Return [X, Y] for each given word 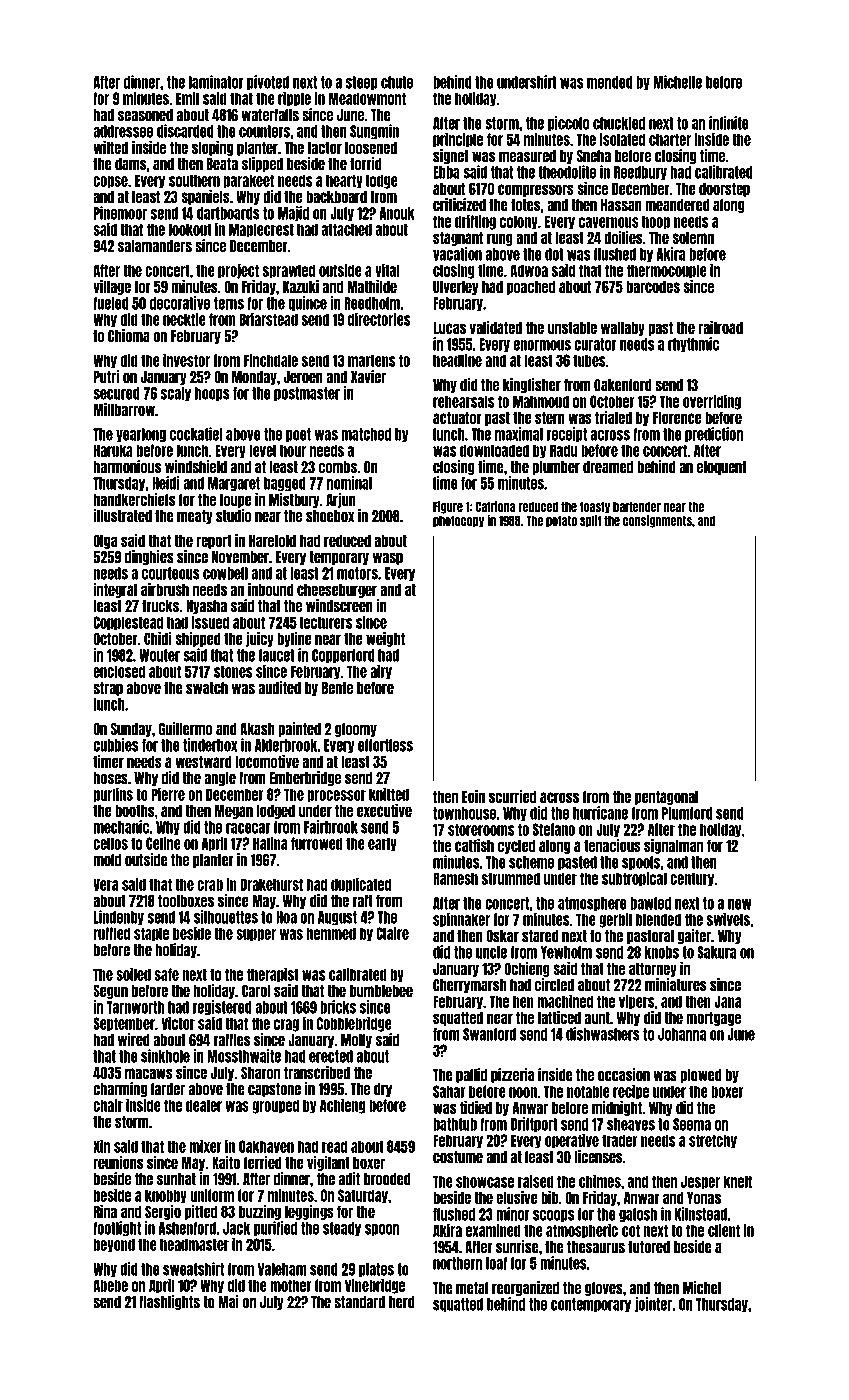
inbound [271, 589]
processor [336, 796]
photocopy [458, 521]
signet [451, 156]
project [238, 271]
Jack [236, 1228]
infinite [729, 123]
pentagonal [666, 798]
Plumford [687, 813]
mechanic [121, 827]
